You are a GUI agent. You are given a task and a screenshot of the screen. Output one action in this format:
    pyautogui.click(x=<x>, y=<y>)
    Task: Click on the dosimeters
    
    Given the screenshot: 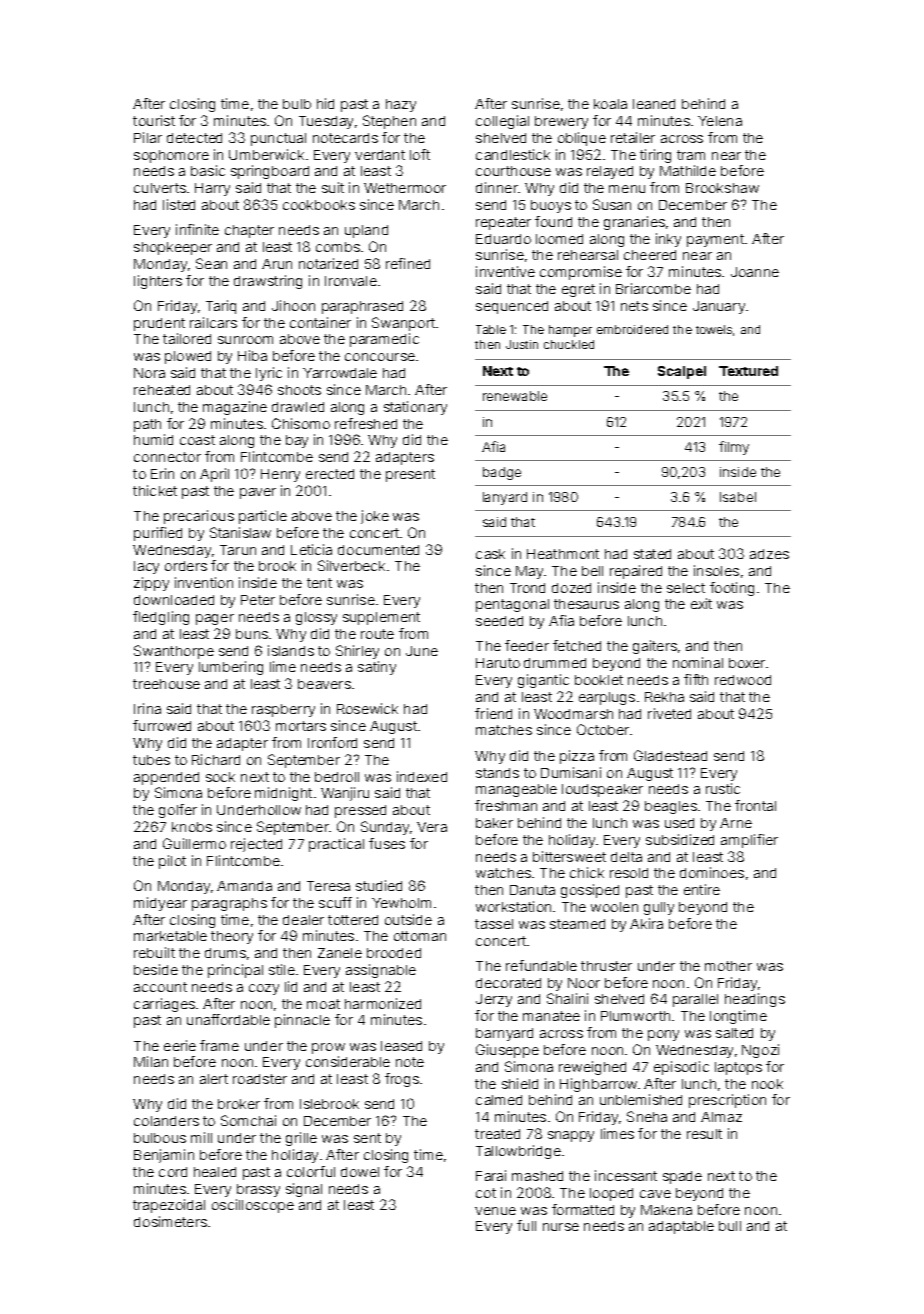 What is the action you would take?
    pyautogui.click(x=170, y=1221)
